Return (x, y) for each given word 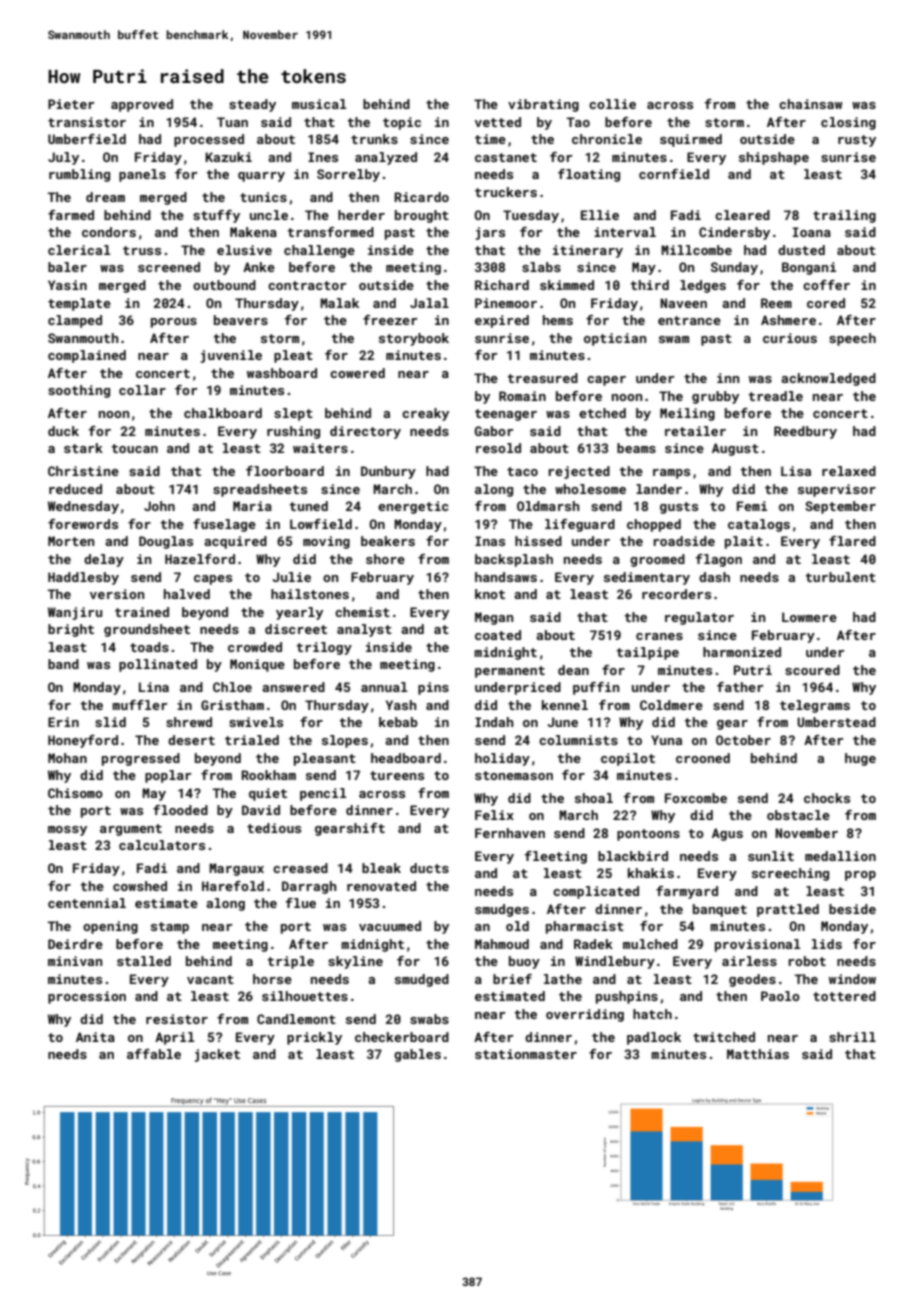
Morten (71, 541)
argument (131, 830)
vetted (498, 122)
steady (252, 105)
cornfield (674, 174)
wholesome (590, 489)
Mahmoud (502, 944)
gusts (679, 508)
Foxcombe (696, 798)
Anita (95, 1037)
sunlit (771, 856)
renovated (381, 886)
